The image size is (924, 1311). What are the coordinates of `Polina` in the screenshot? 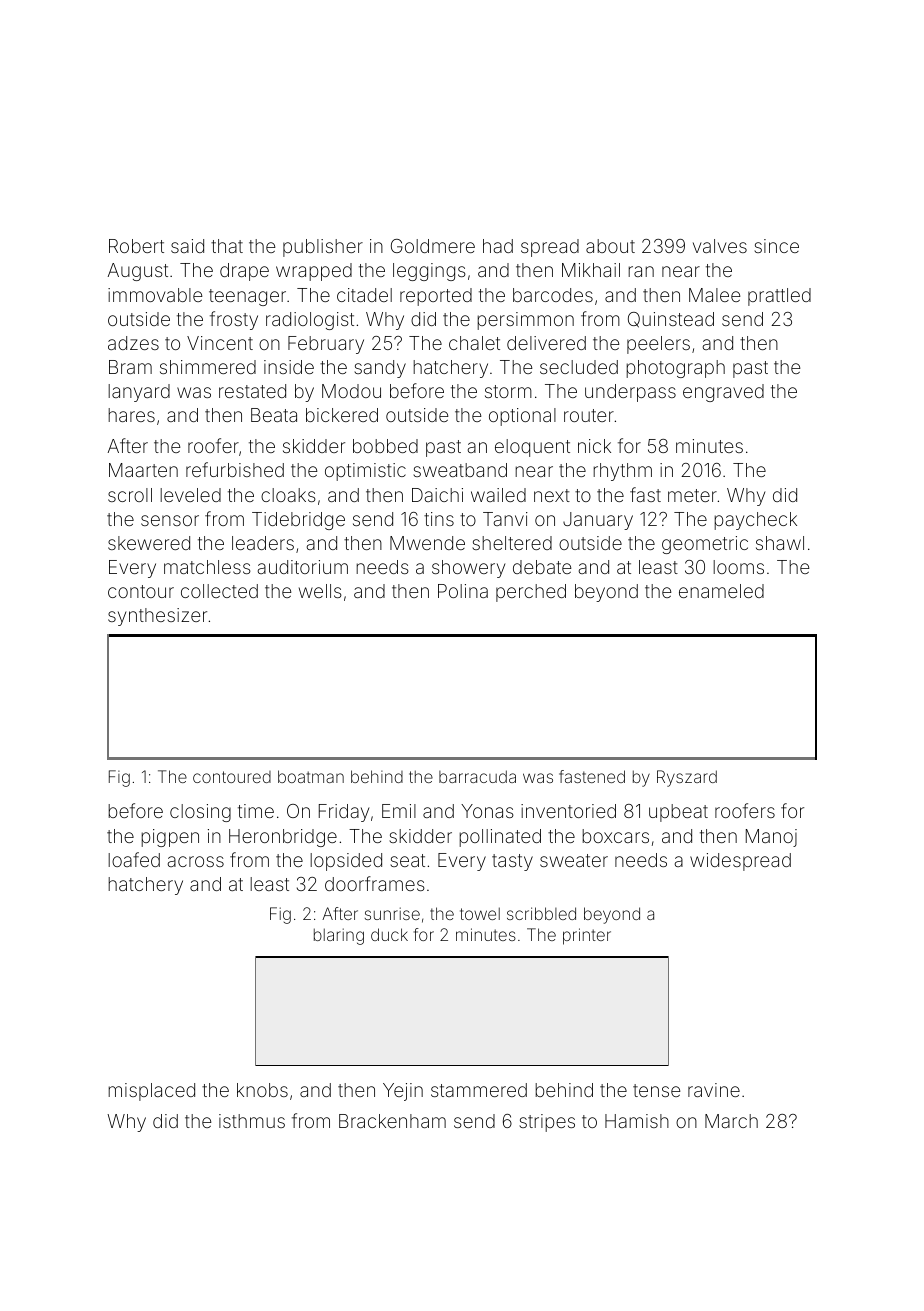 It's located at (463, 591).
